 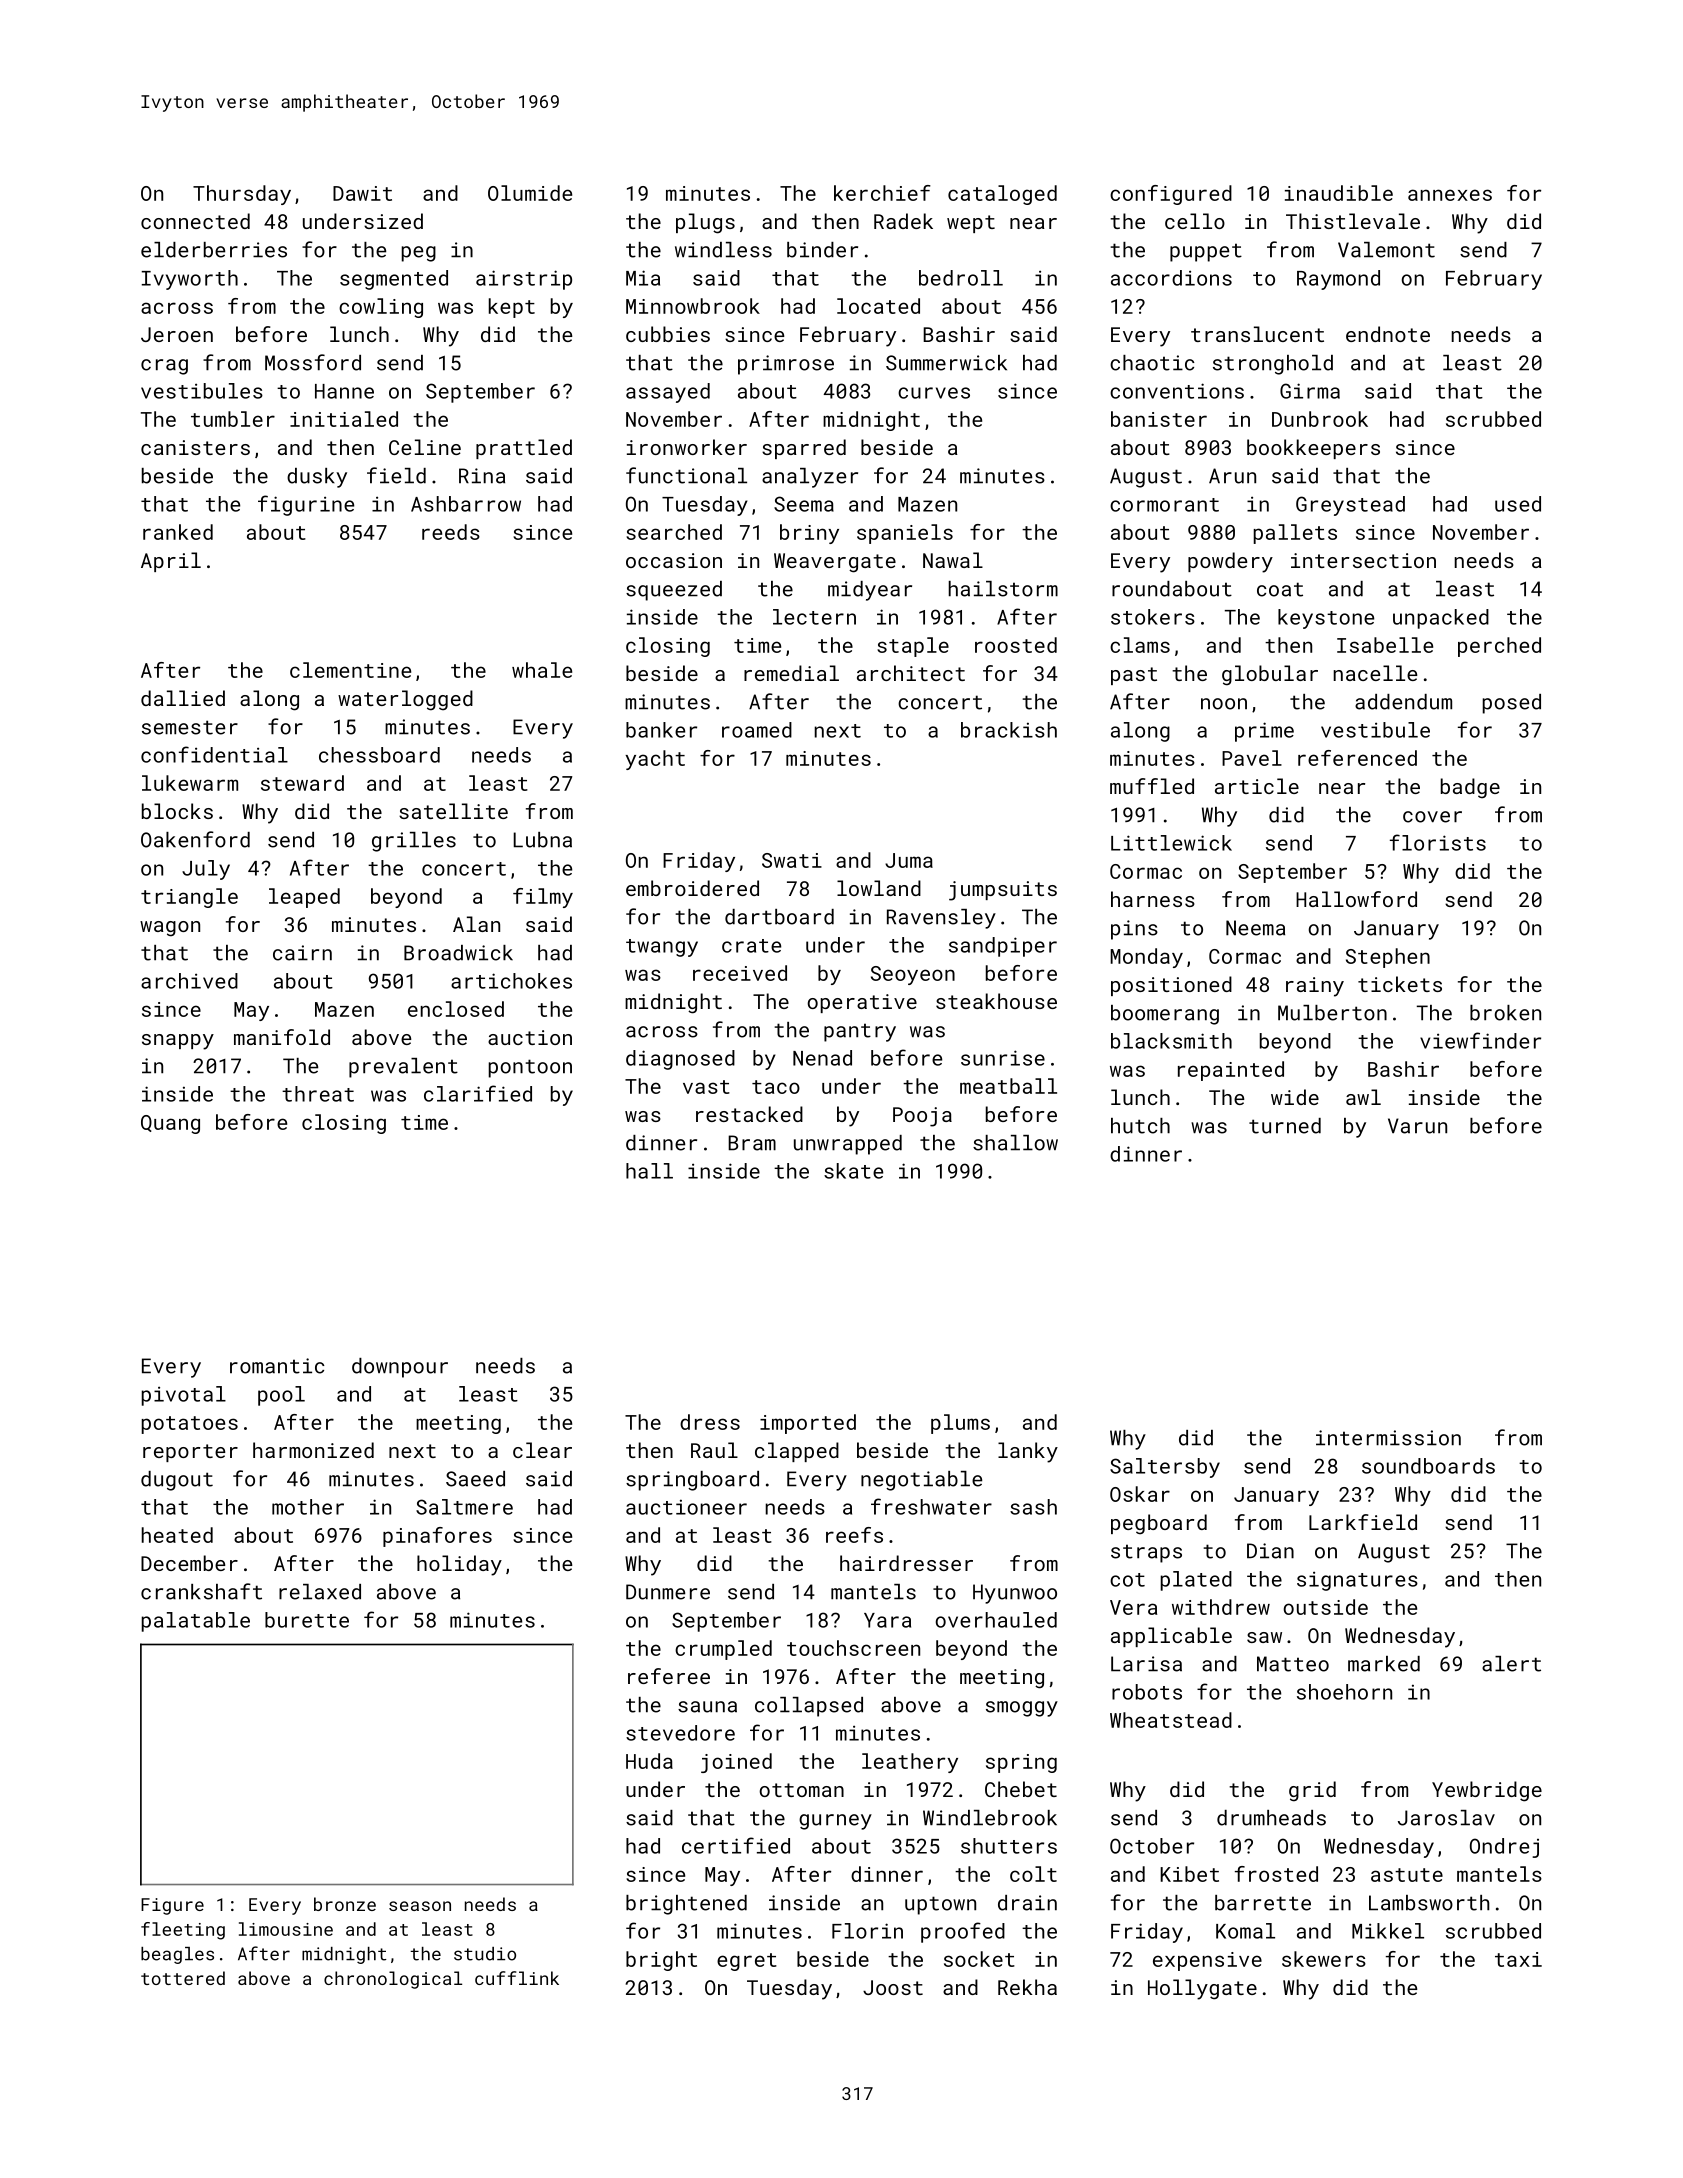 I want to click on harmonized, so click(x=313, y=1450).
